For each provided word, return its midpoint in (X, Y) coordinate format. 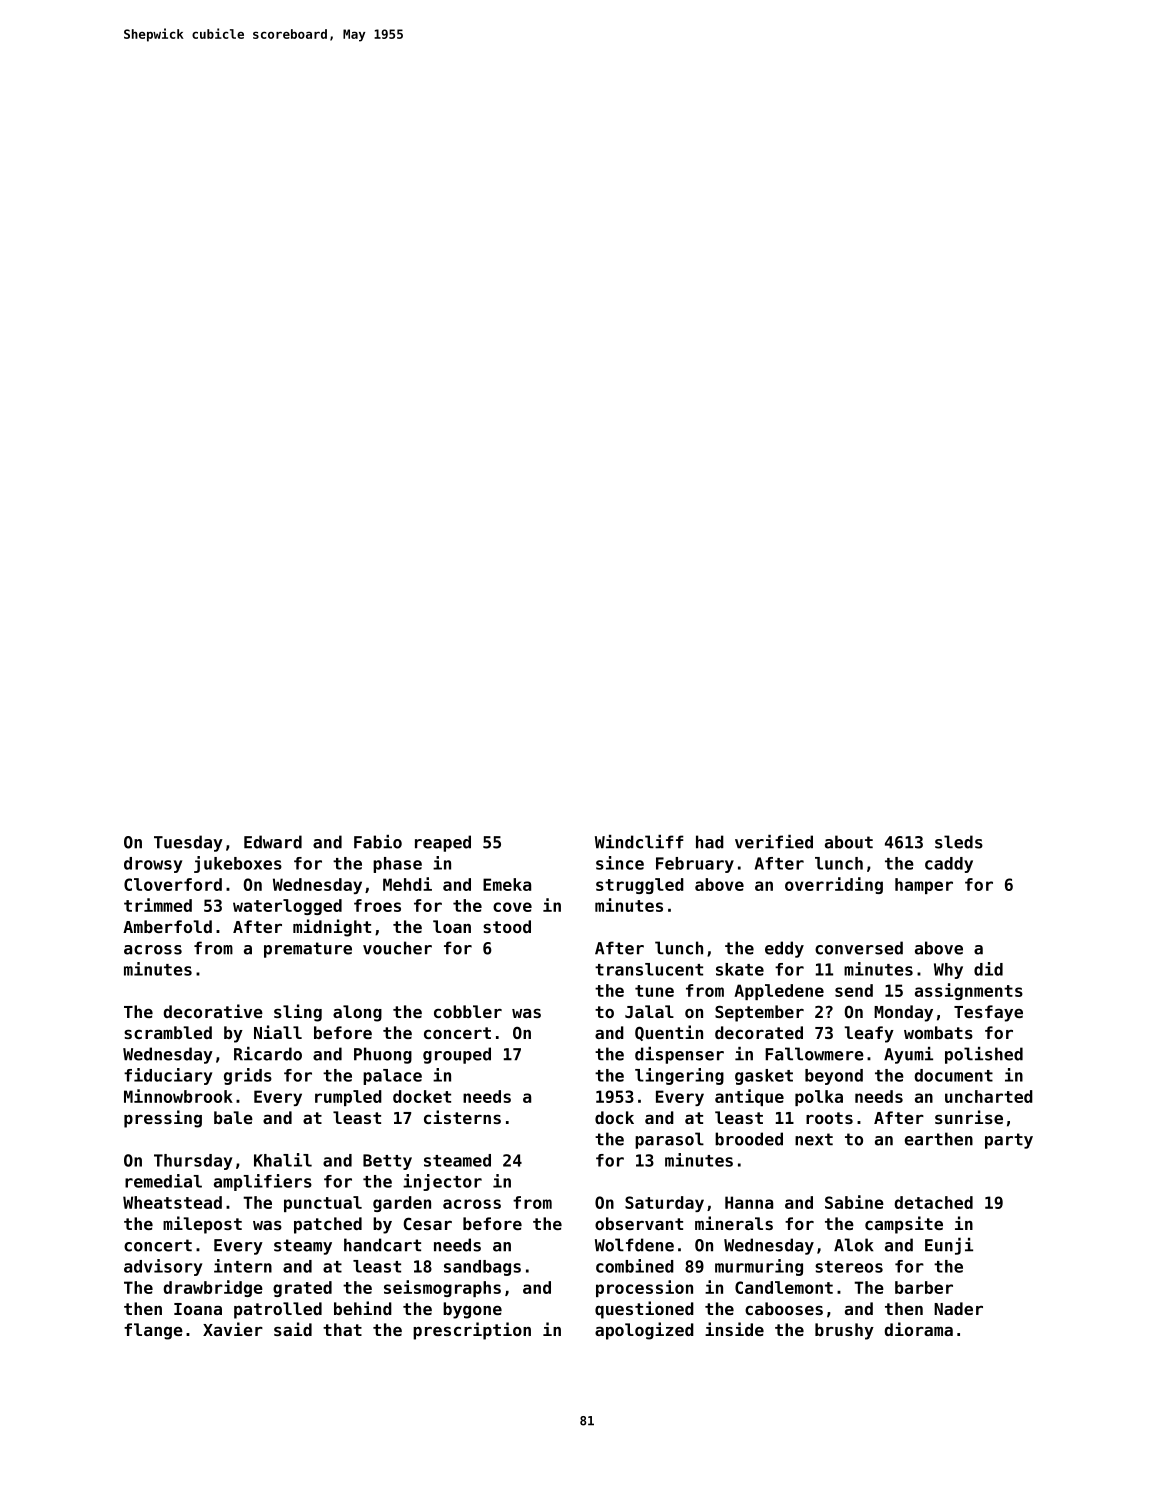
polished (984, 1055)
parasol (669, 1140)
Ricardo (268, 1054)
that (342, 1329)
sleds (959, 842)
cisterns (462, 1117)
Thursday (193, 1162)
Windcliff (639, 842)
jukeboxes (238, 864)
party (1009, 1141)
